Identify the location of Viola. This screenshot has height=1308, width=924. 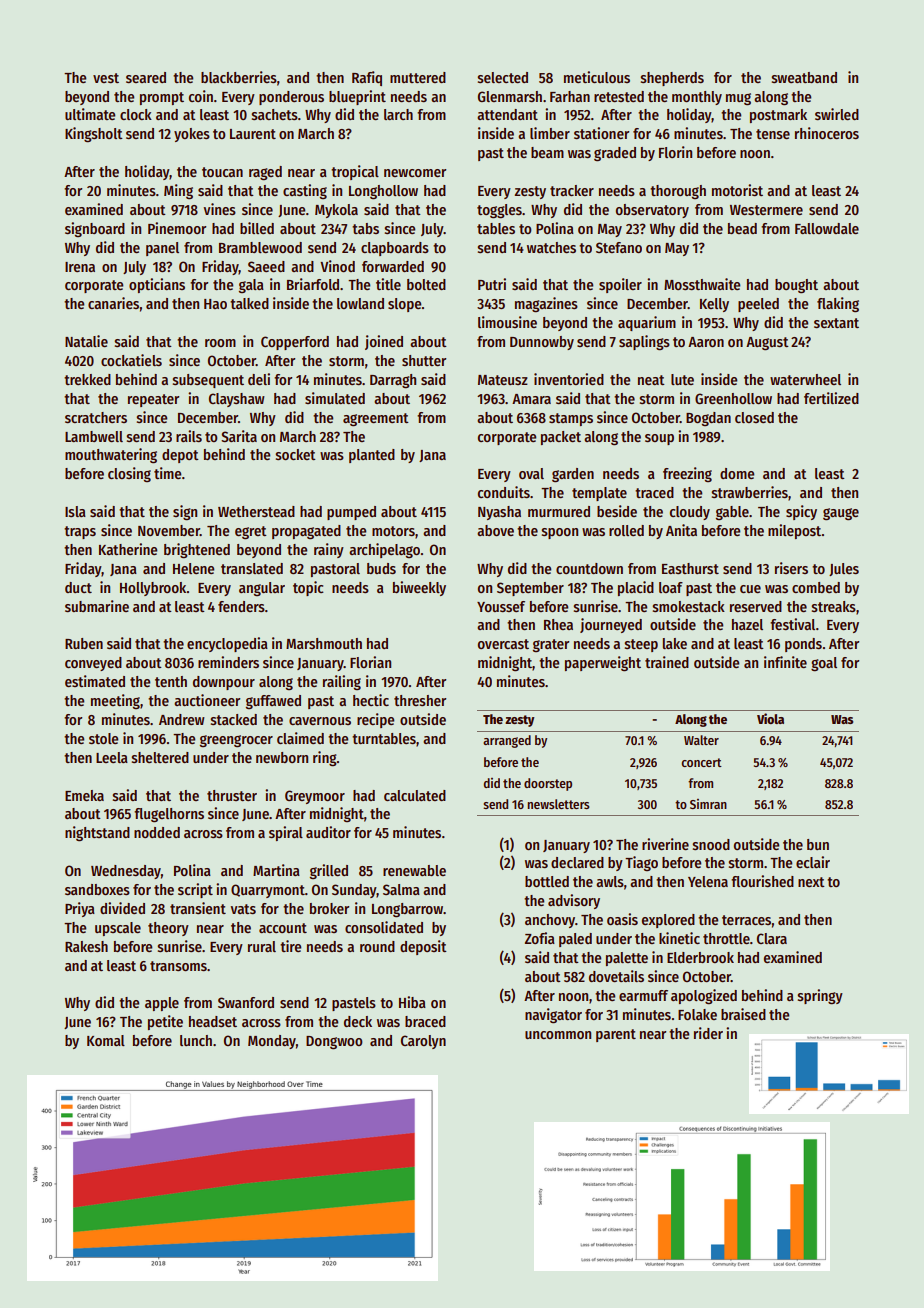
(770, 718).
